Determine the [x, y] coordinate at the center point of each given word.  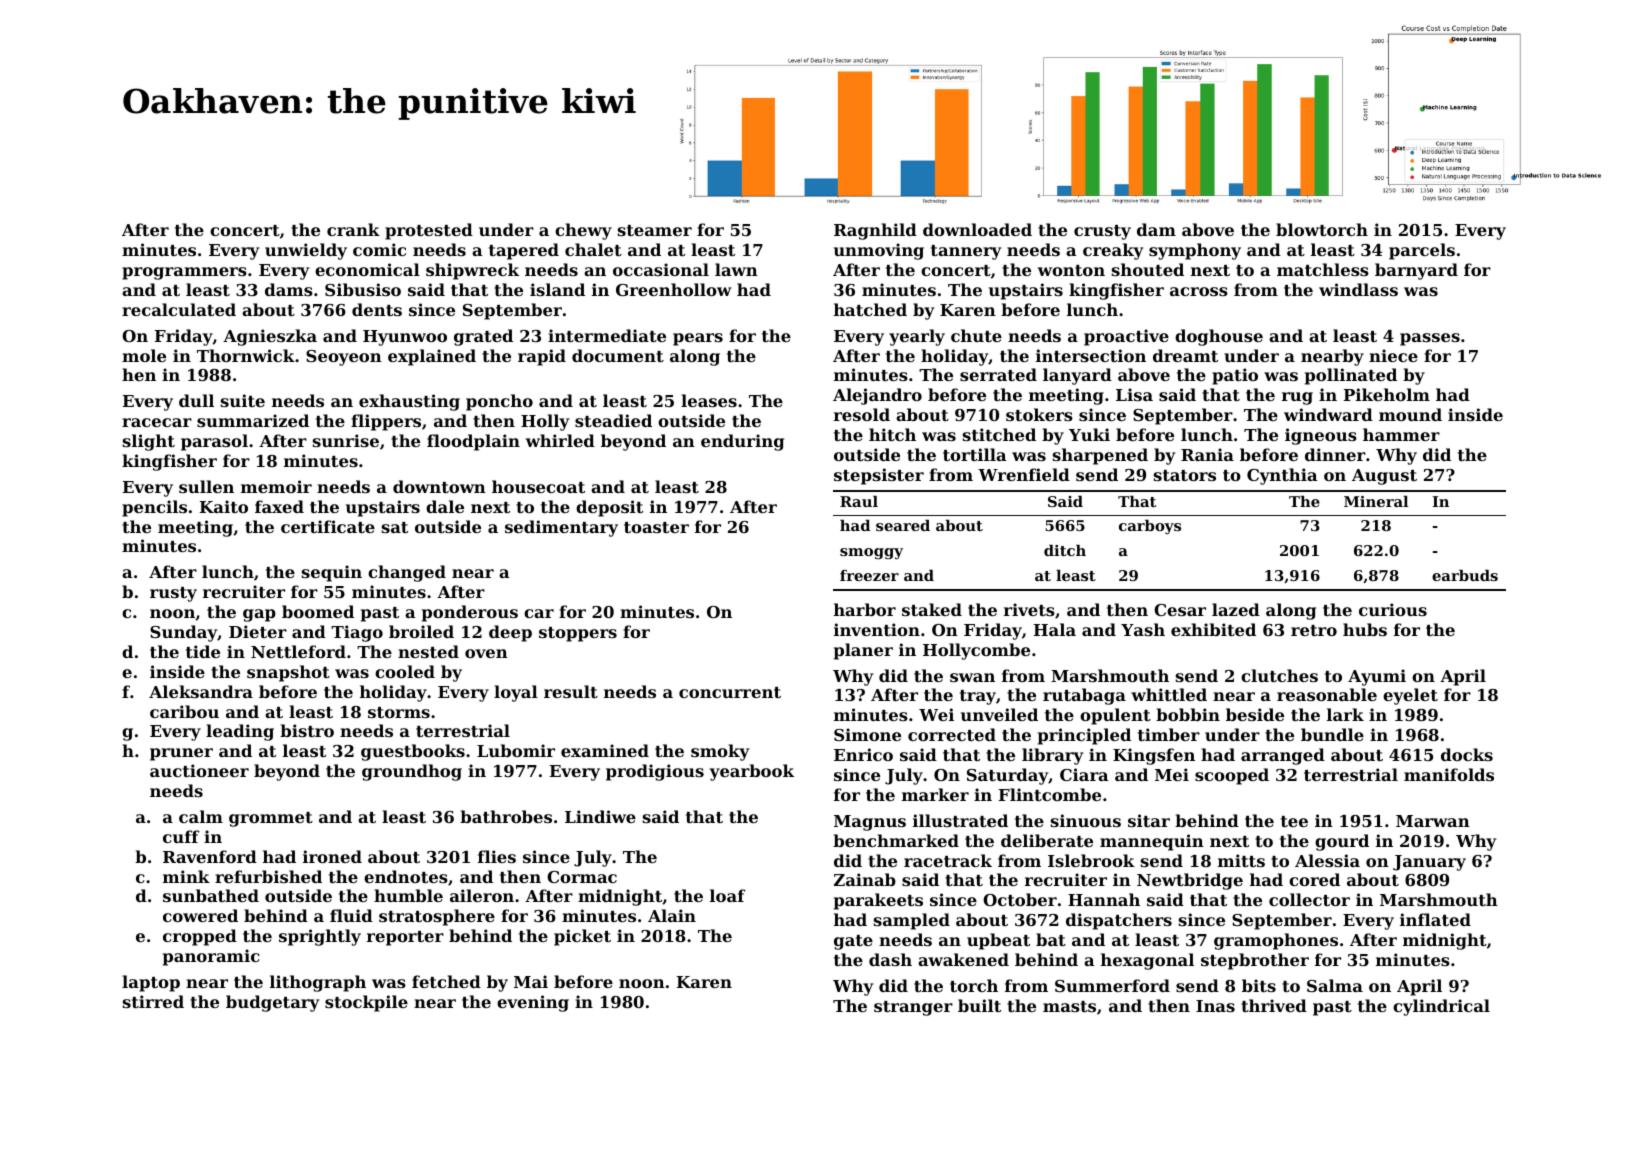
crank [353, 229]
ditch [1065, 550]
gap [259, 615]
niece [1393, 355]
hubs [1365, 629]
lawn [736, 269]
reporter [405, 938]
